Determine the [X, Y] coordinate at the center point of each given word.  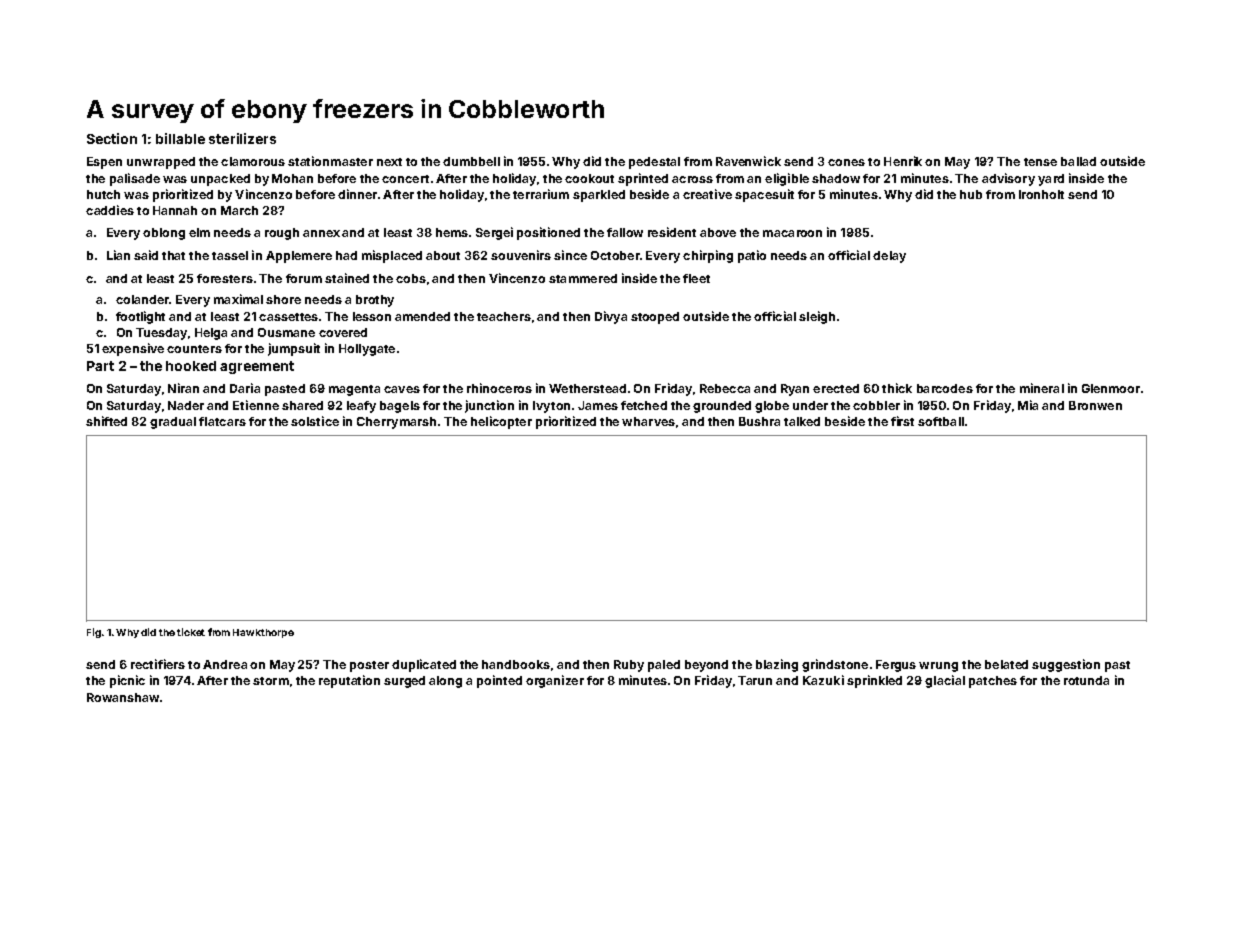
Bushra [759, 421]
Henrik [903, 161]
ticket [191, 632]
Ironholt [1041, 194]
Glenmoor [1111, 388]
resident [672, 232]
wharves [648, 421]
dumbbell [471, 161]
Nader [186, 405]
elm [199, 232]
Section [112, 138]
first [902, 421]
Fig [94, 633]
